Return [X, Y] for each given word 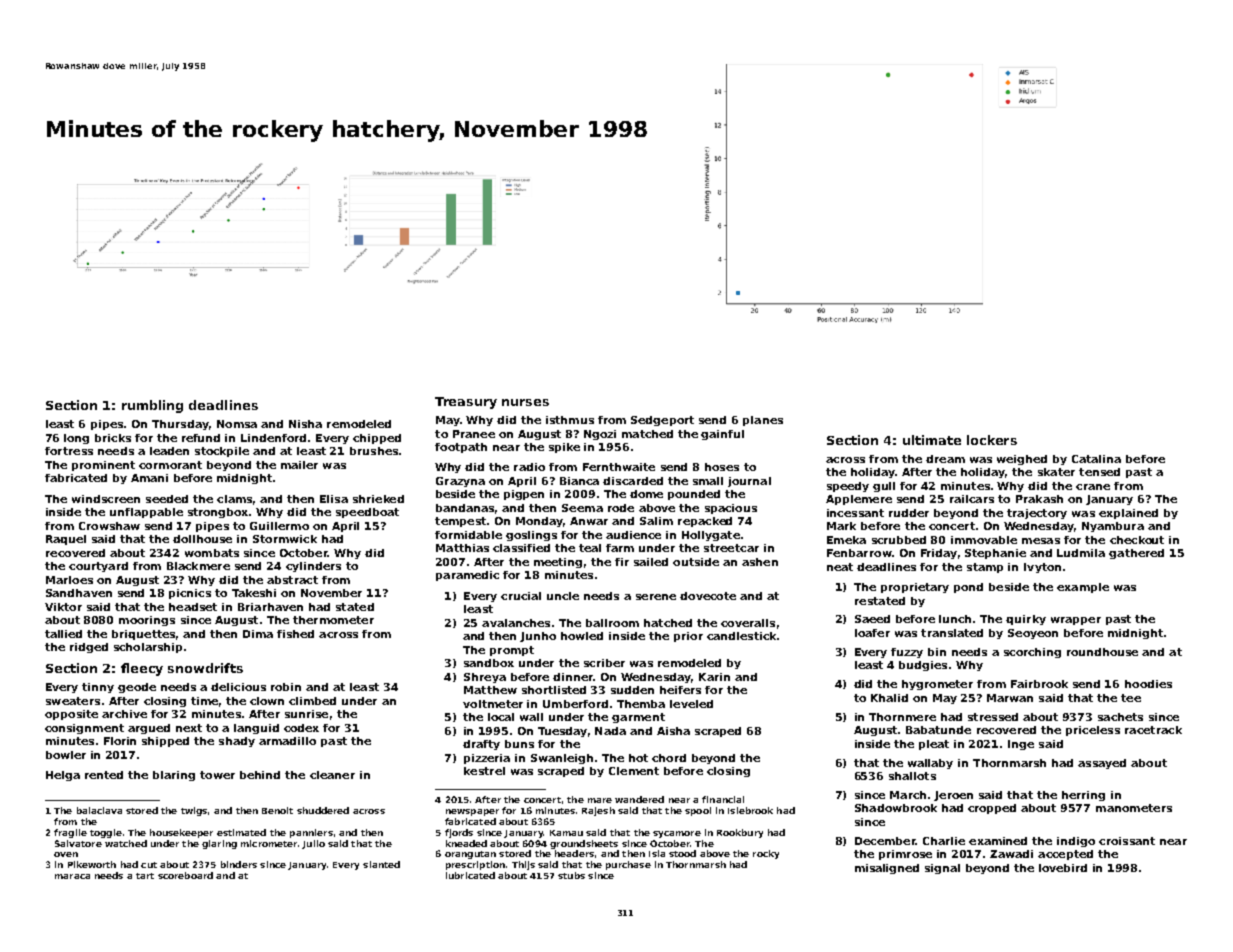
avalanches [516, 623]
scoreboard [185, 875]
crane [1093, 487]
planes [763, 421]
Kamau [566, 833]
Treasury [466, 403]
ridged [89, 648]
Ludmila [1081, 553]
